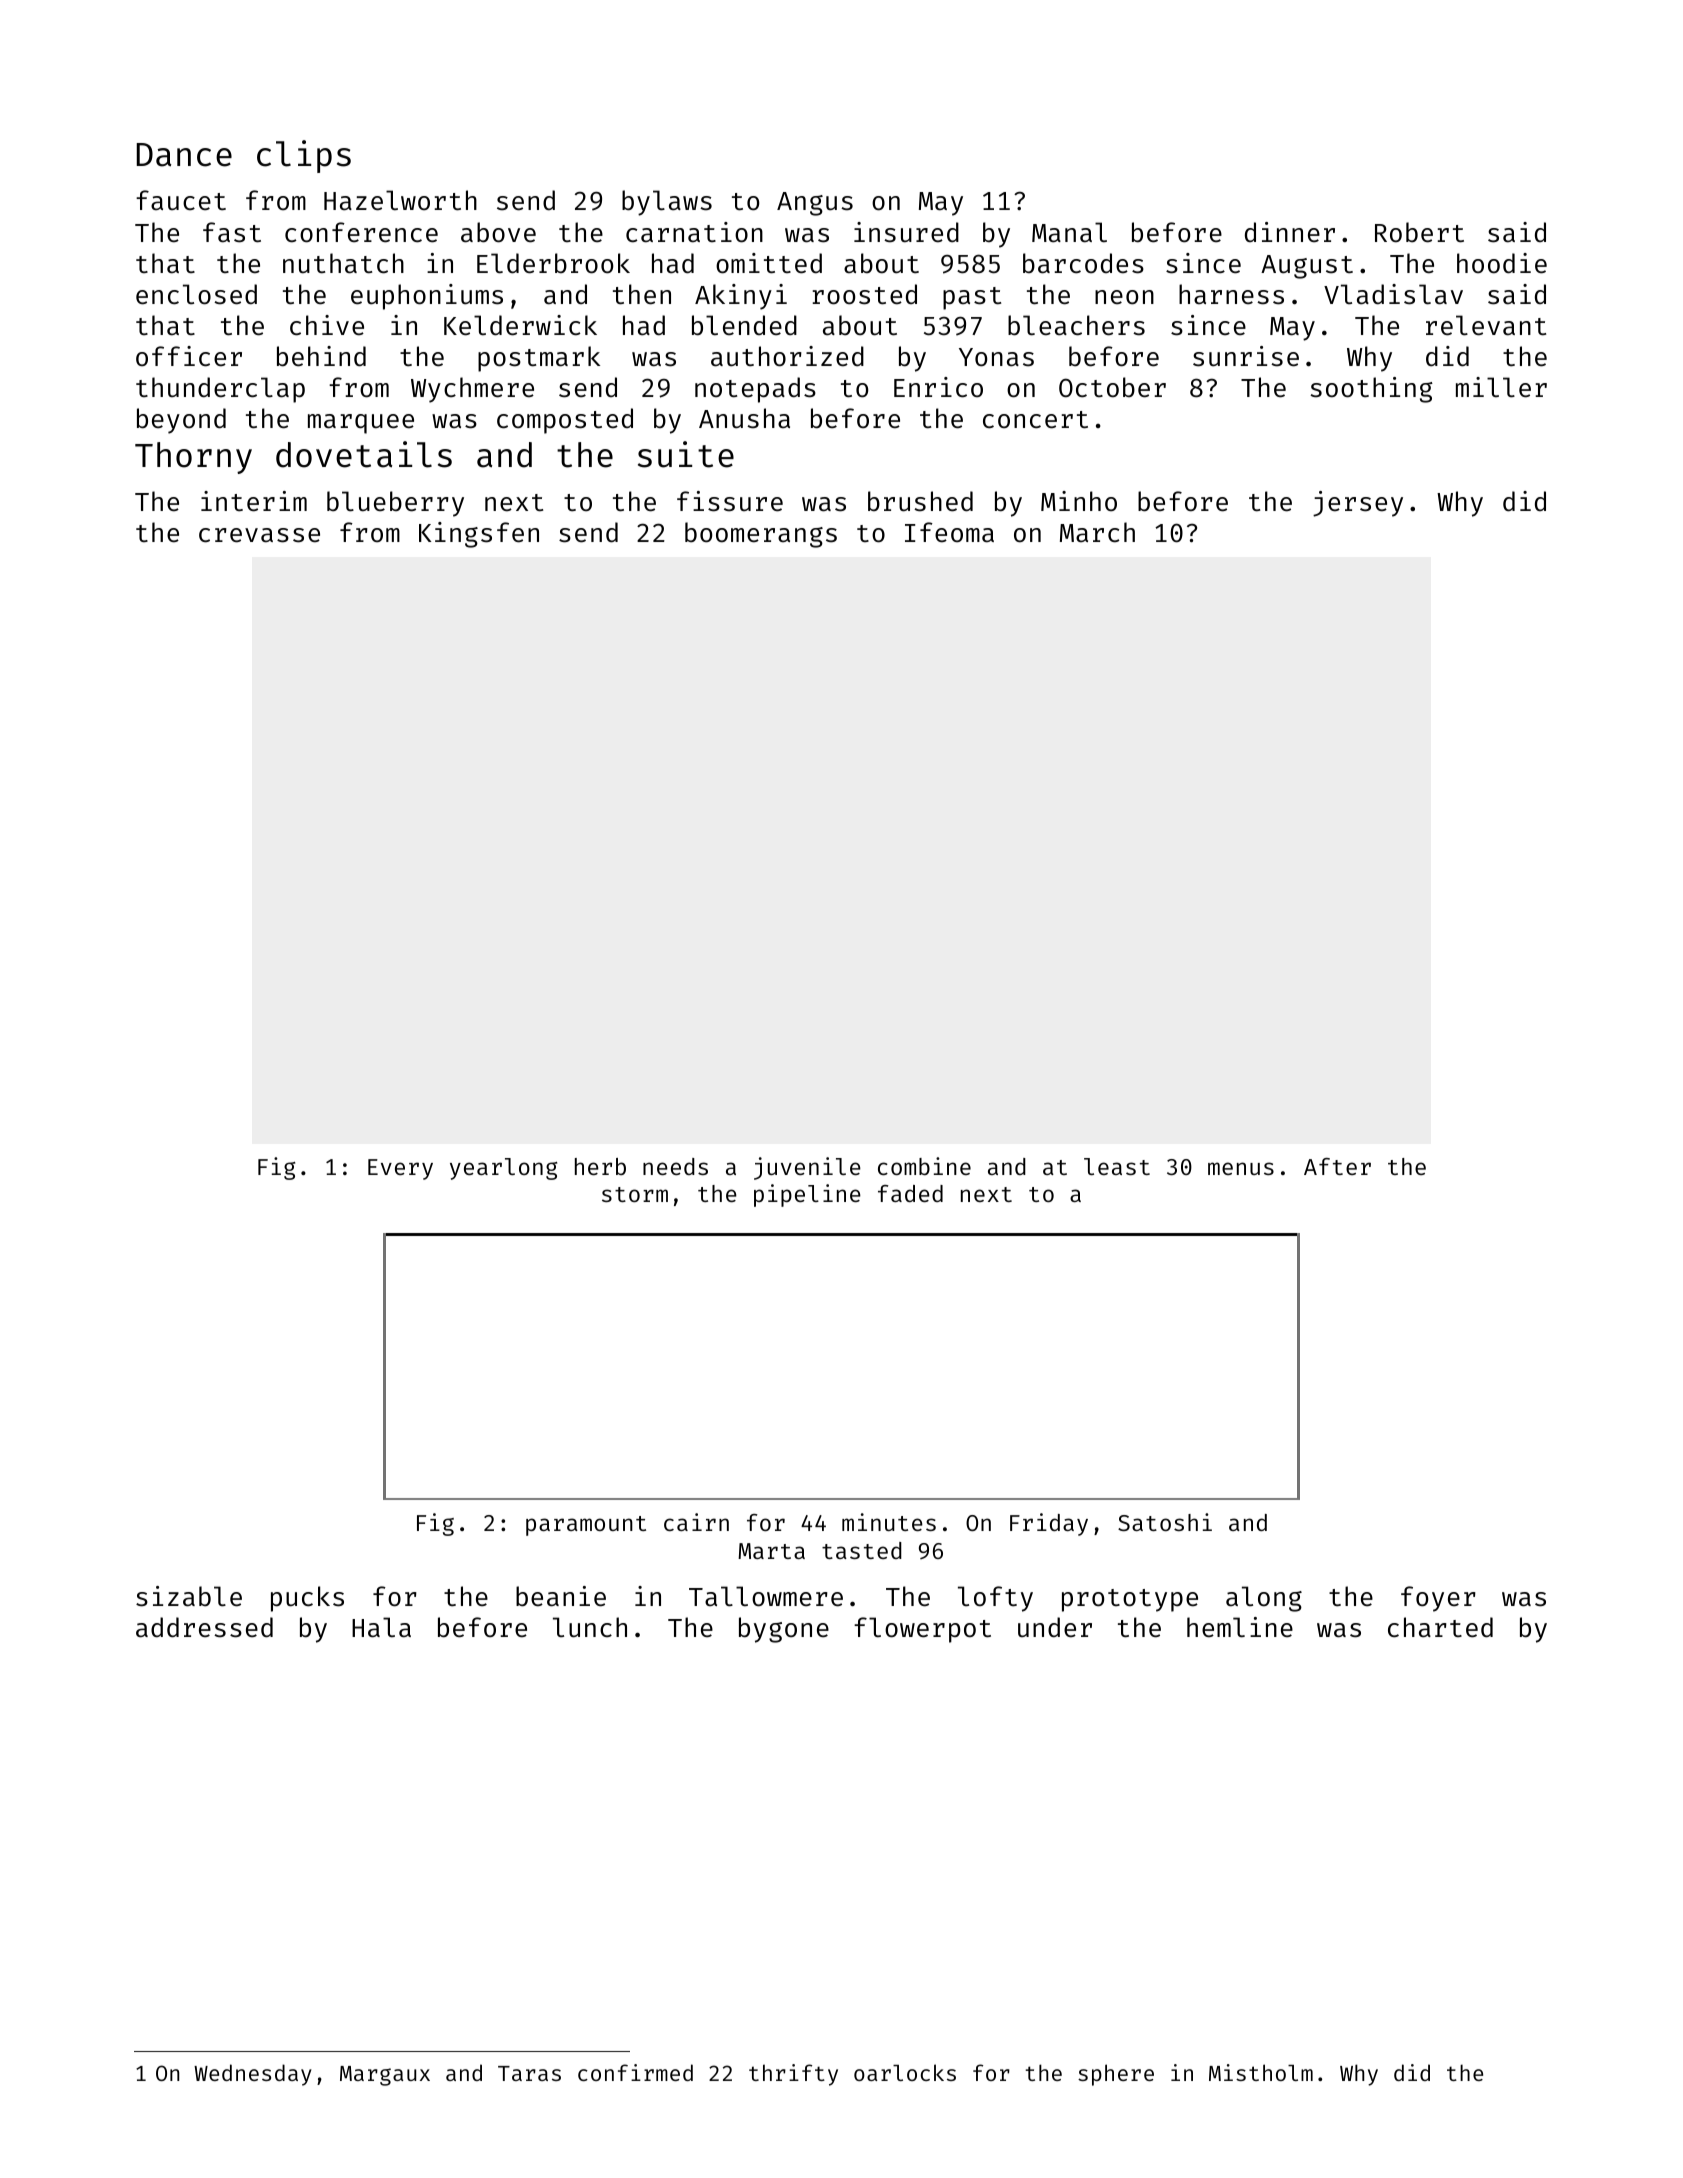 This document has height=2178, width=1683. What do you see at coordinates (1358, 504) in the document?
I see `jersey` at bounding box center [1358, 504].
